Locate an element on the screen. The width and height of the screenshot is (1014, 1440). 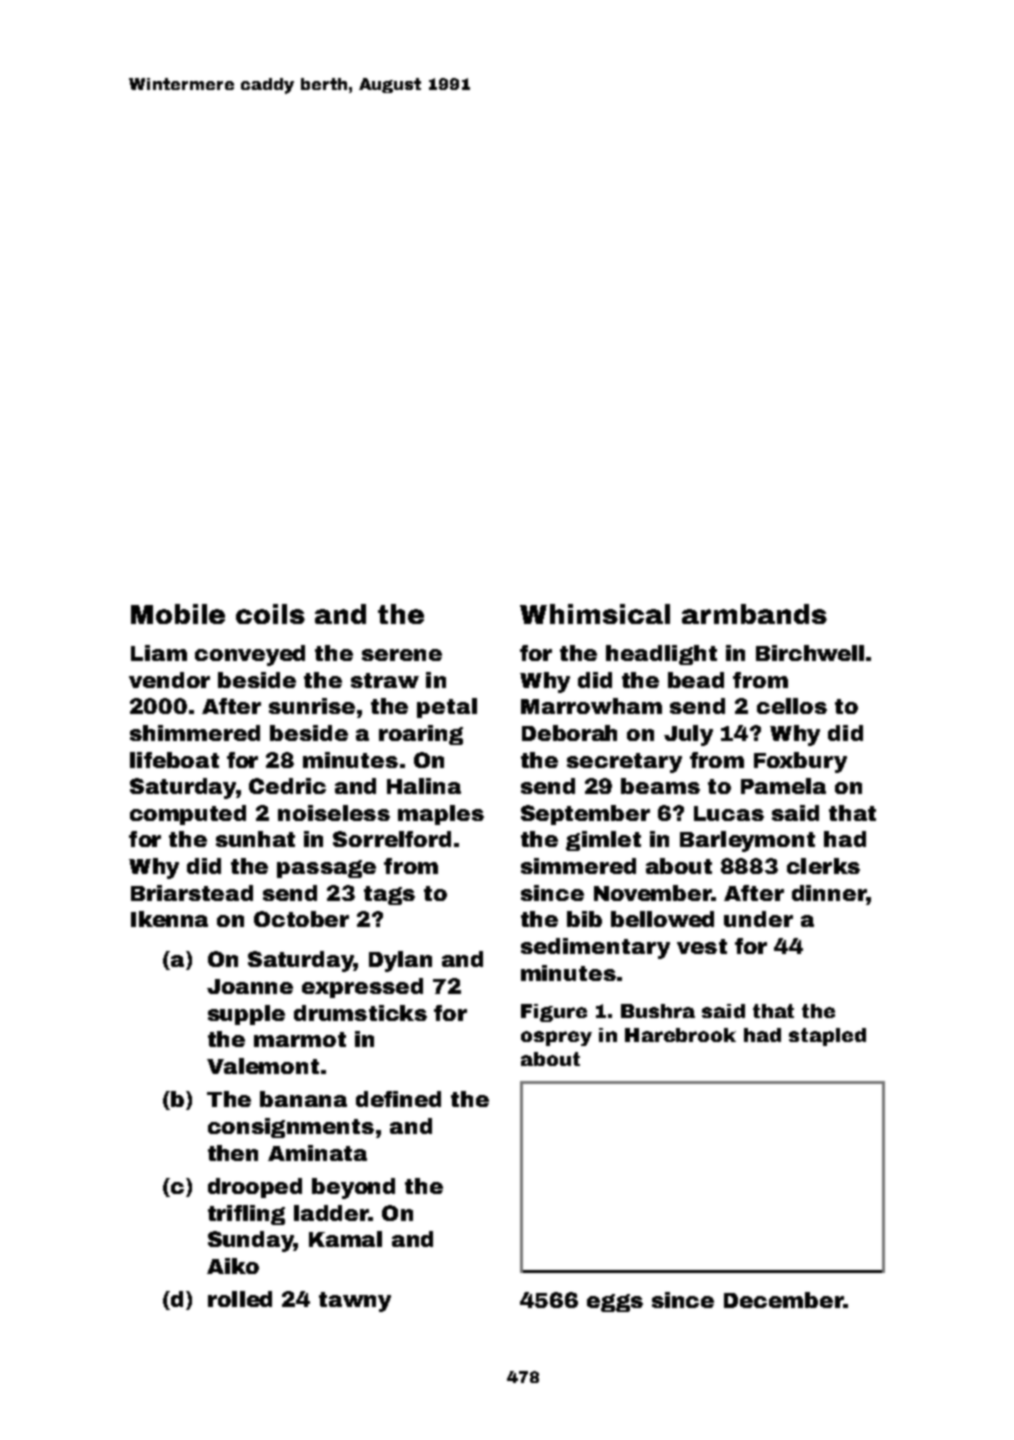
Kamal is located at coordinates (345, 1239).
